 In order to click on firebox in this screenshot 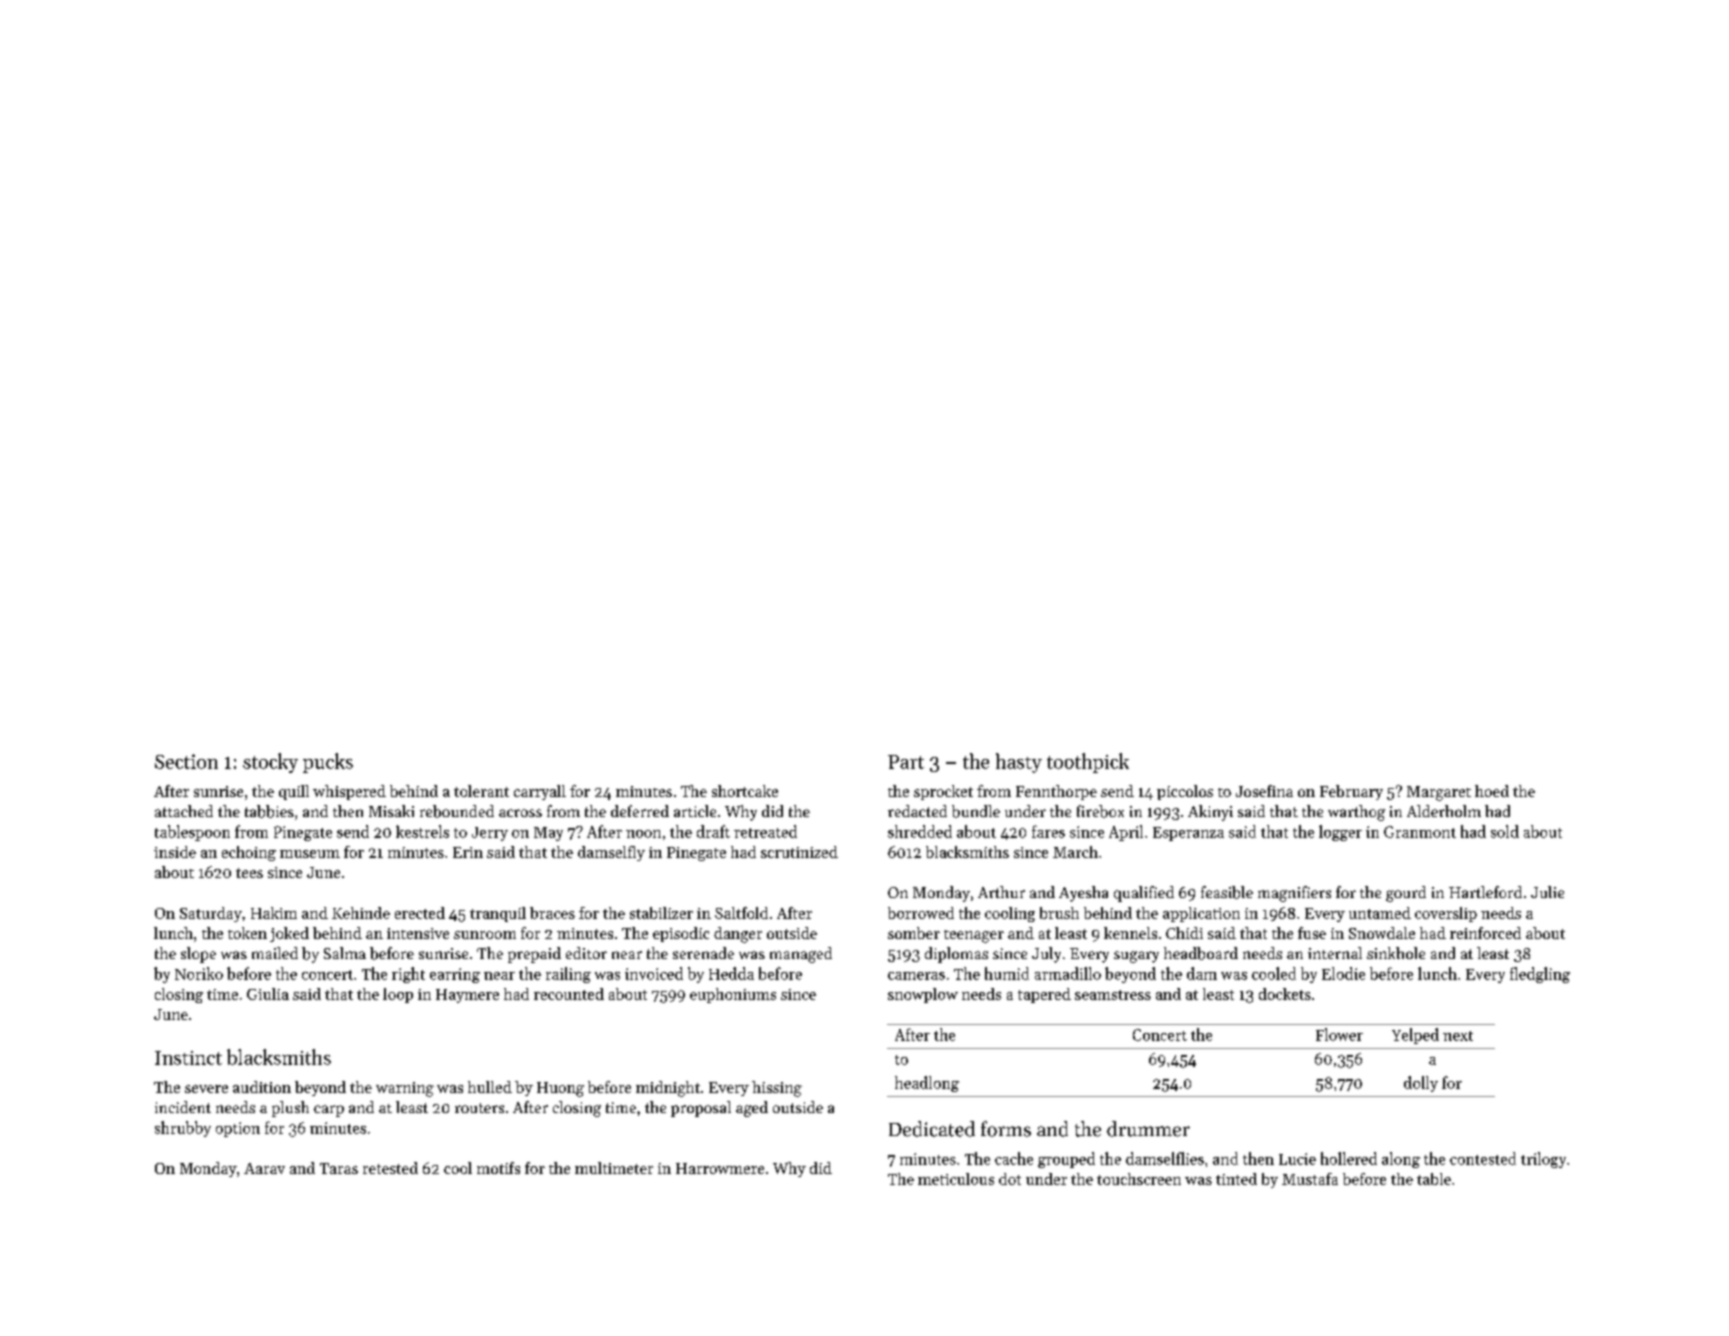, I will do `click(1100, 811)`.
